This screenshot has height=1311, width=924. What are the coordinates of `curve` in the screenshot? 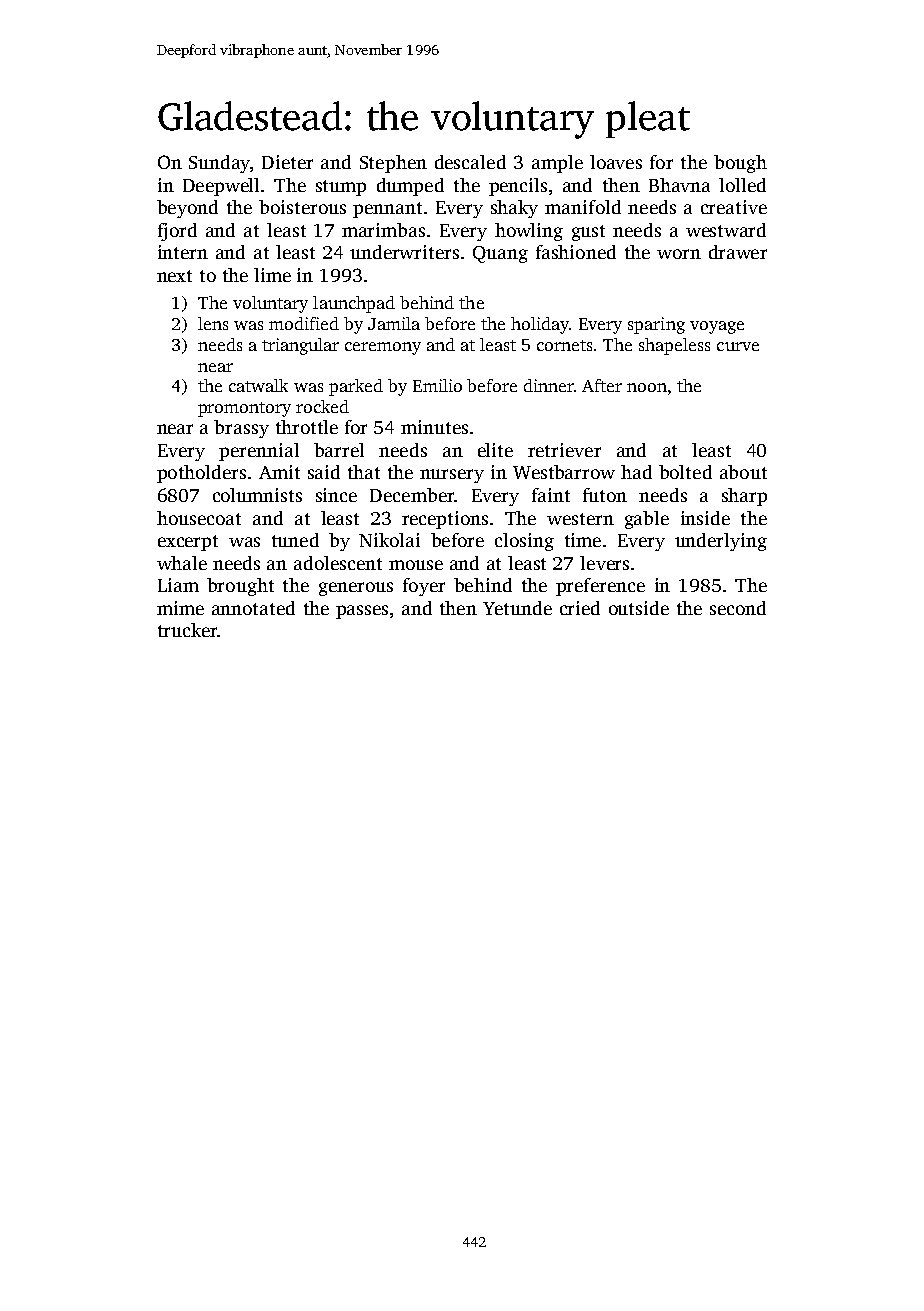 It's located at (738, 346).
